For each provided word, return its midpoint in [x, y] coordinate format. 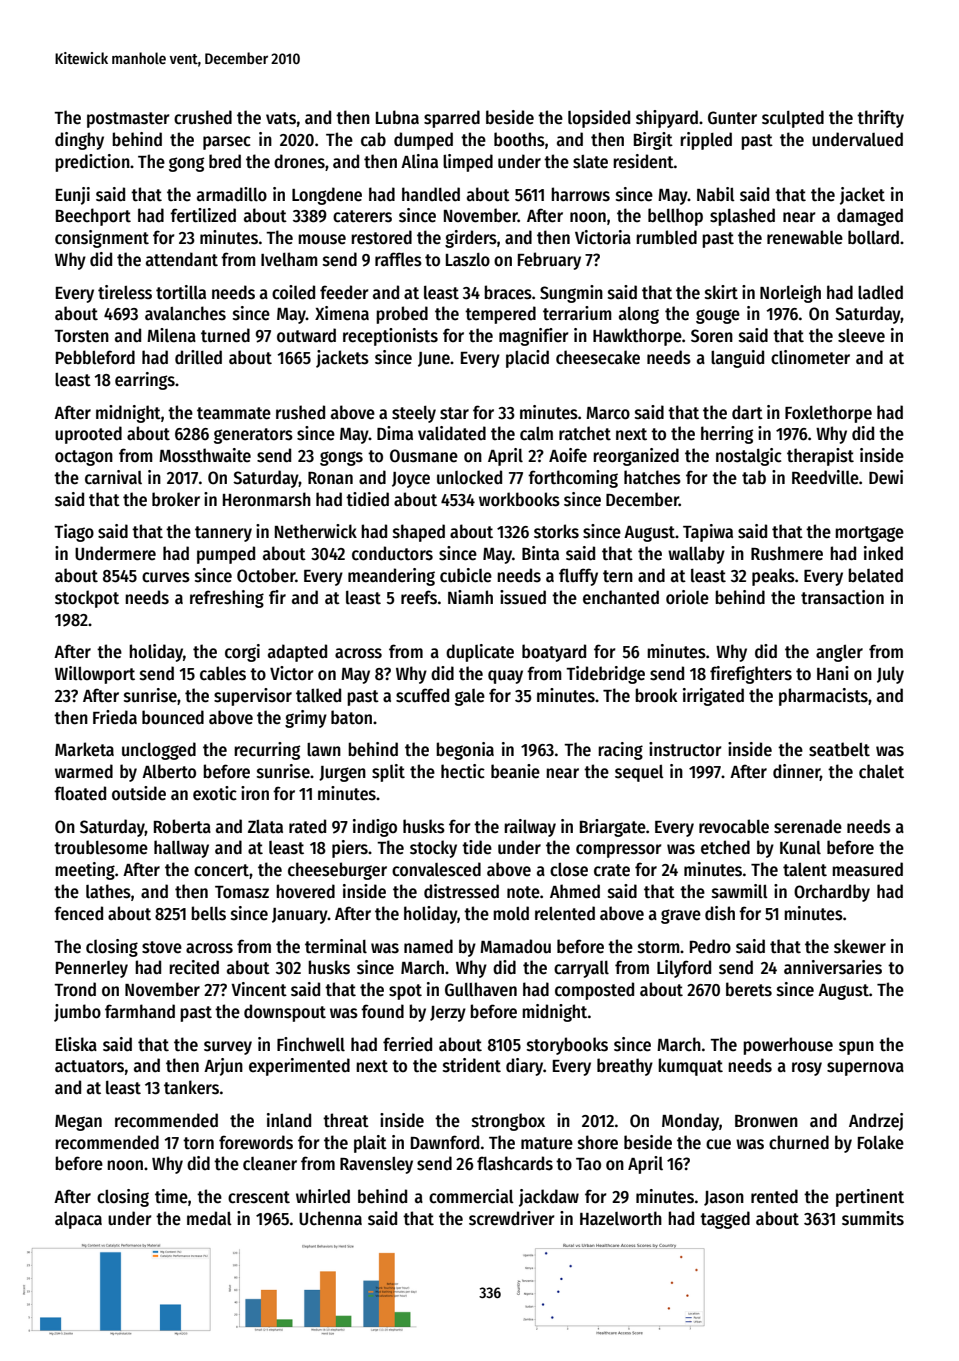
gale [470, 697]
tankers [191, 1087]
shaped [419, 533]
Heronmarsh [267, 499]
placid [527, 359]
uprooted [88, 435]
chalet [881, 771]
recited [194, 967]
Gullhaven [481, 989]
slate [590, 162]
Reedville [825, 477]
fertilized [203, 215]
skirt [721, 292]
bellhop [675, 217]
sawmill [740, 891]
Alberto [169, 771]
